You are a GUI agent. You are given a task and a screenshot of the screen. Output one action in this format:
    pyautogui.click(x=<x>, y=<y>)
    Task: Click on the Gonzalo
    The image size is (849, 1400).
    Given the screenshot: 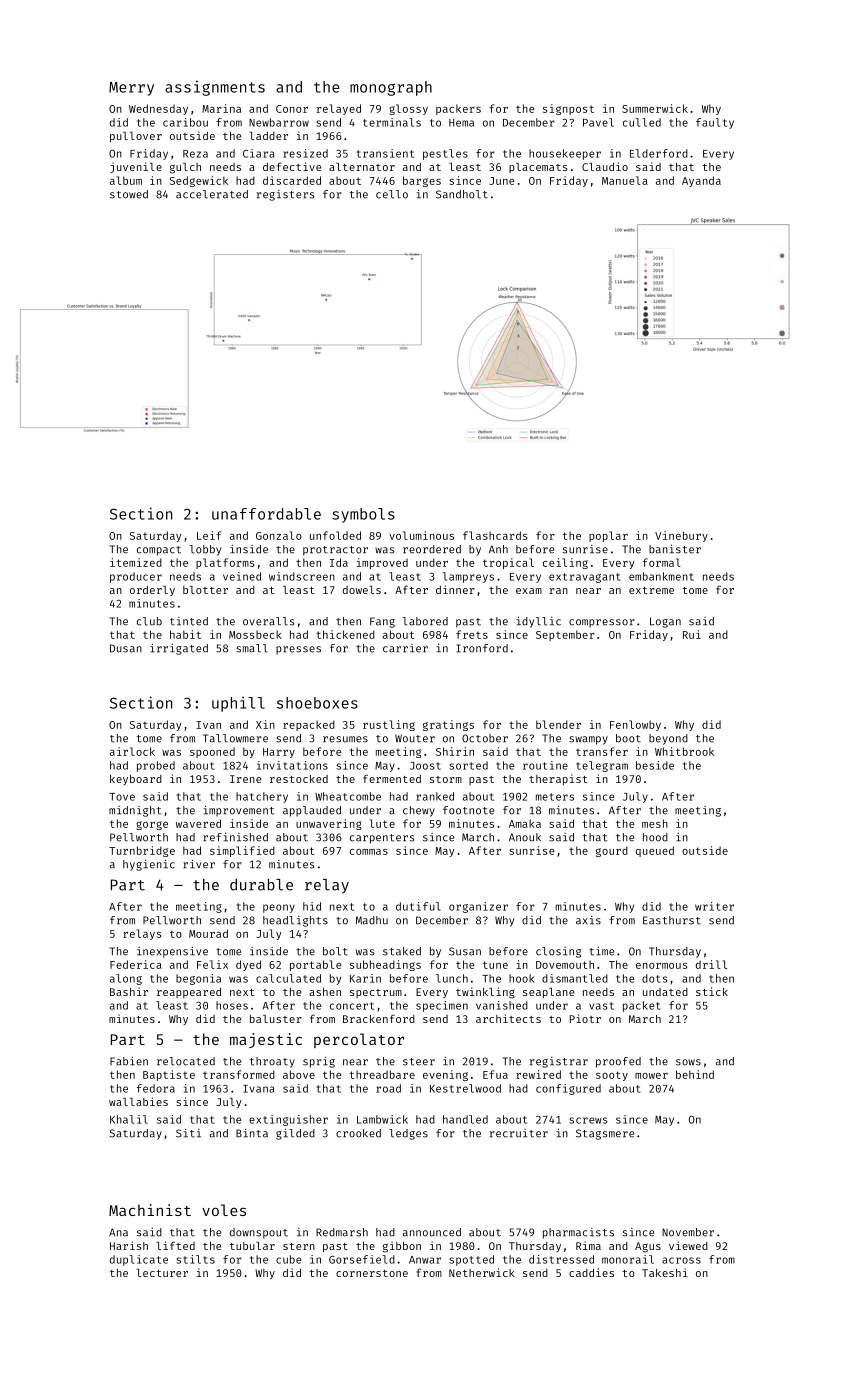 What is the action you would take?
    pyautogui.click(x=279, y=535)
